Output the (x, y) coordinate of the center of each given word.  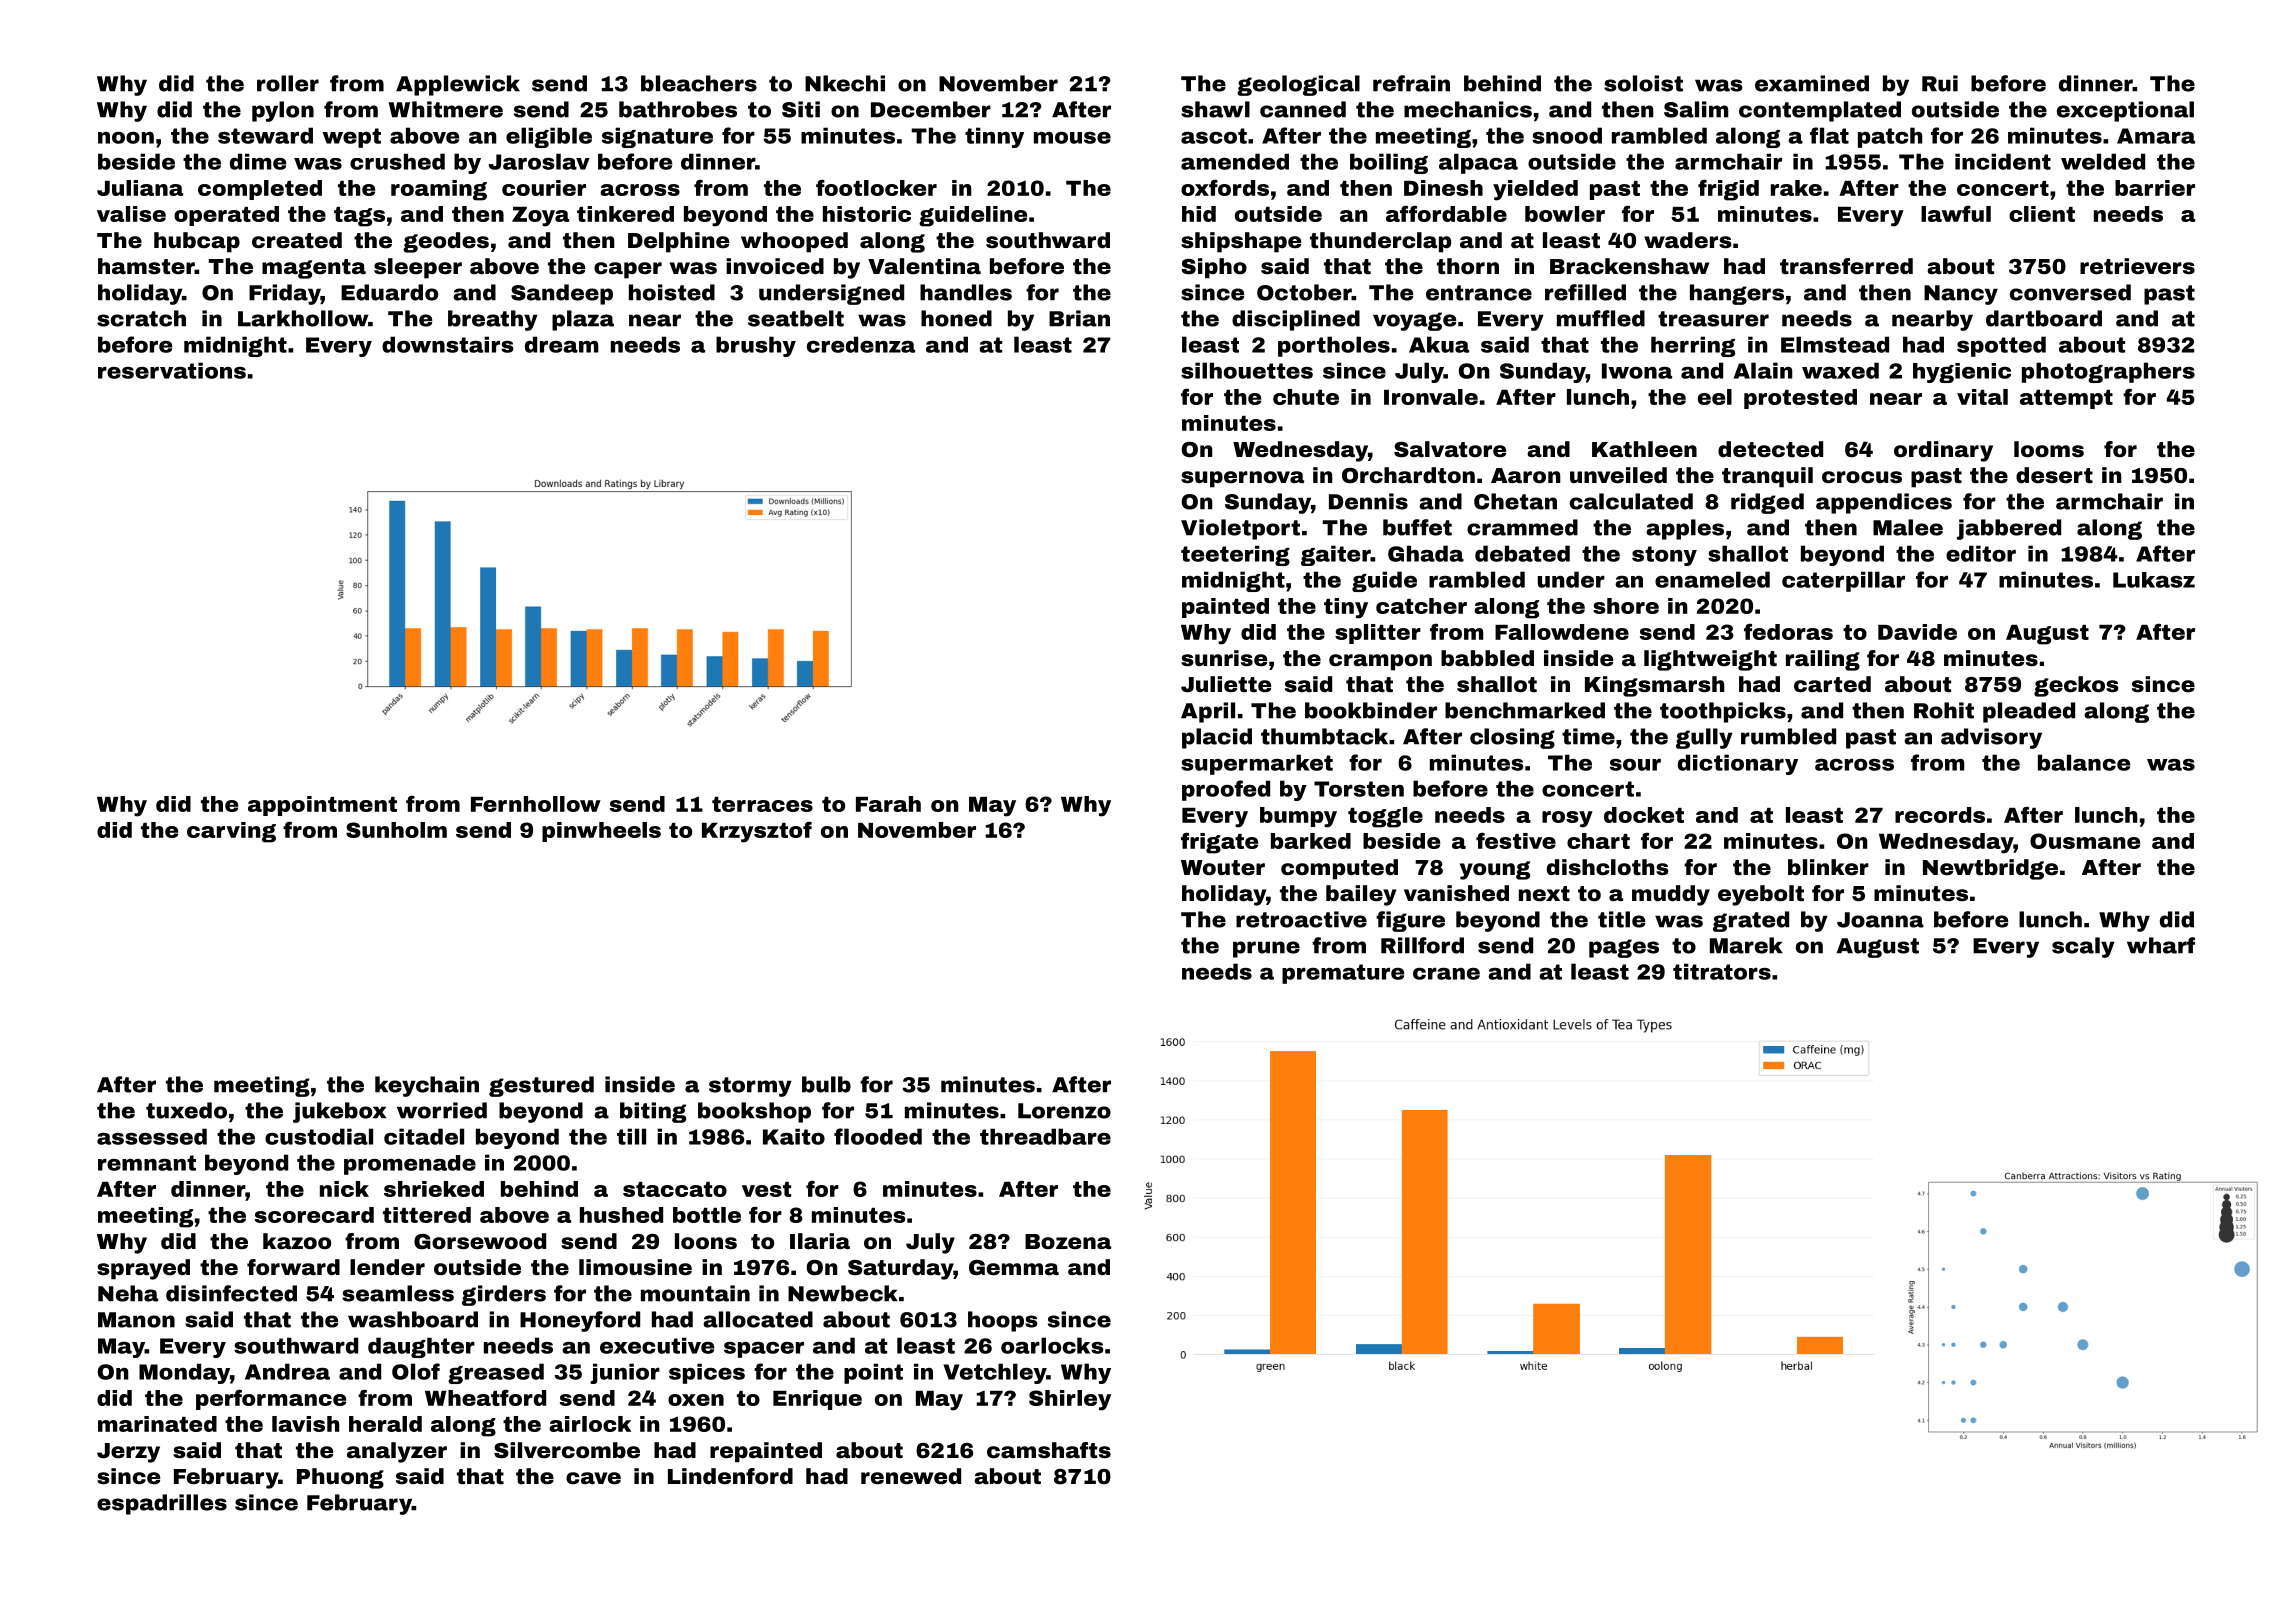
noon (126, 138)
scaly (2083, 947)
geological (1298, 85)
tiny (1346, 608)
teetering (1235, 555)
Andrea (287, 1371)
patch (1890, 137)
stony (1664, 556)
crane (1446, 974)
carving (231, 832)
